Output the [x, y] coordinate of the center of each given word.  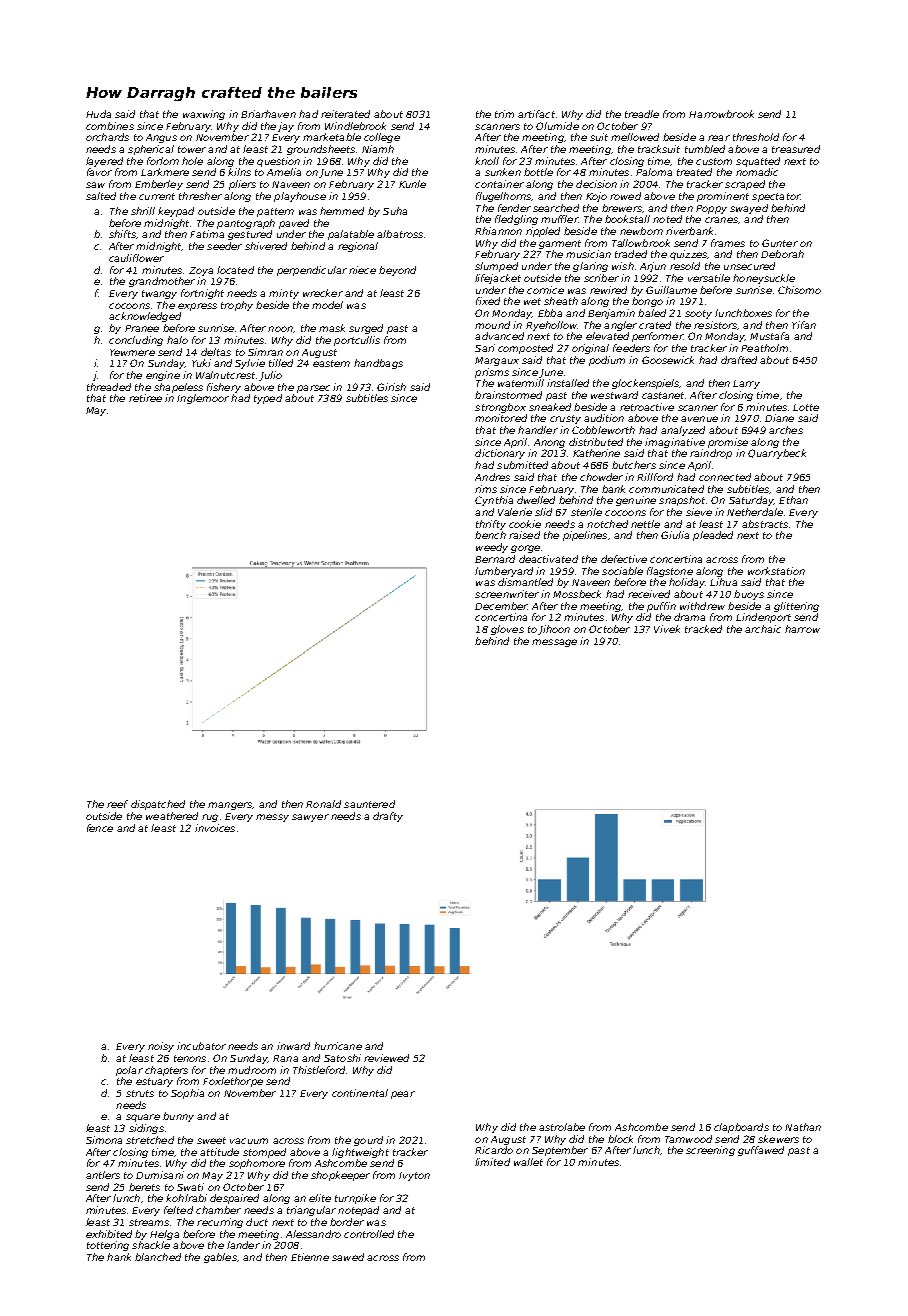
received [649, 594]
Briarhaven [268, 114]
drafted [739, 360]
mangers [230, 806]
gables [220, 1258]
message [554, 643]
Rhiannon [498, 231]
